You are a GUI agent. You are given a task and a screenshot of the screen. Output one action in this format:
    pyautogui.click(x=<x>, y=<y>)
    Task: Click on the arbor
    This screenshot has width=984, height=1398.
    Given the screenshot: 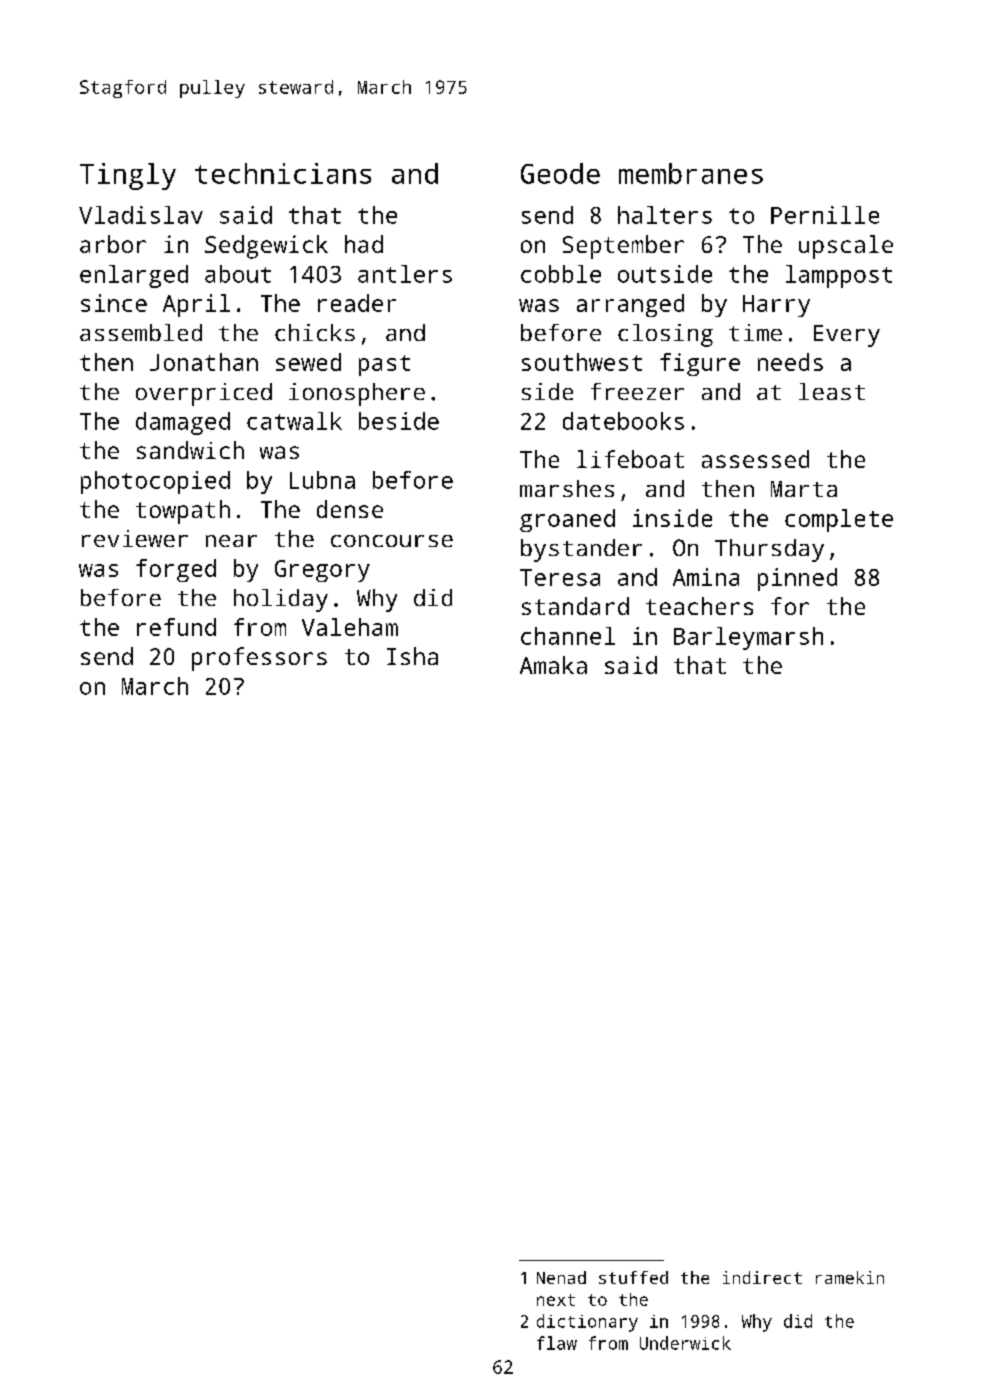 What is the action you would take?
    pyautogui.click(x=113, y=244)
